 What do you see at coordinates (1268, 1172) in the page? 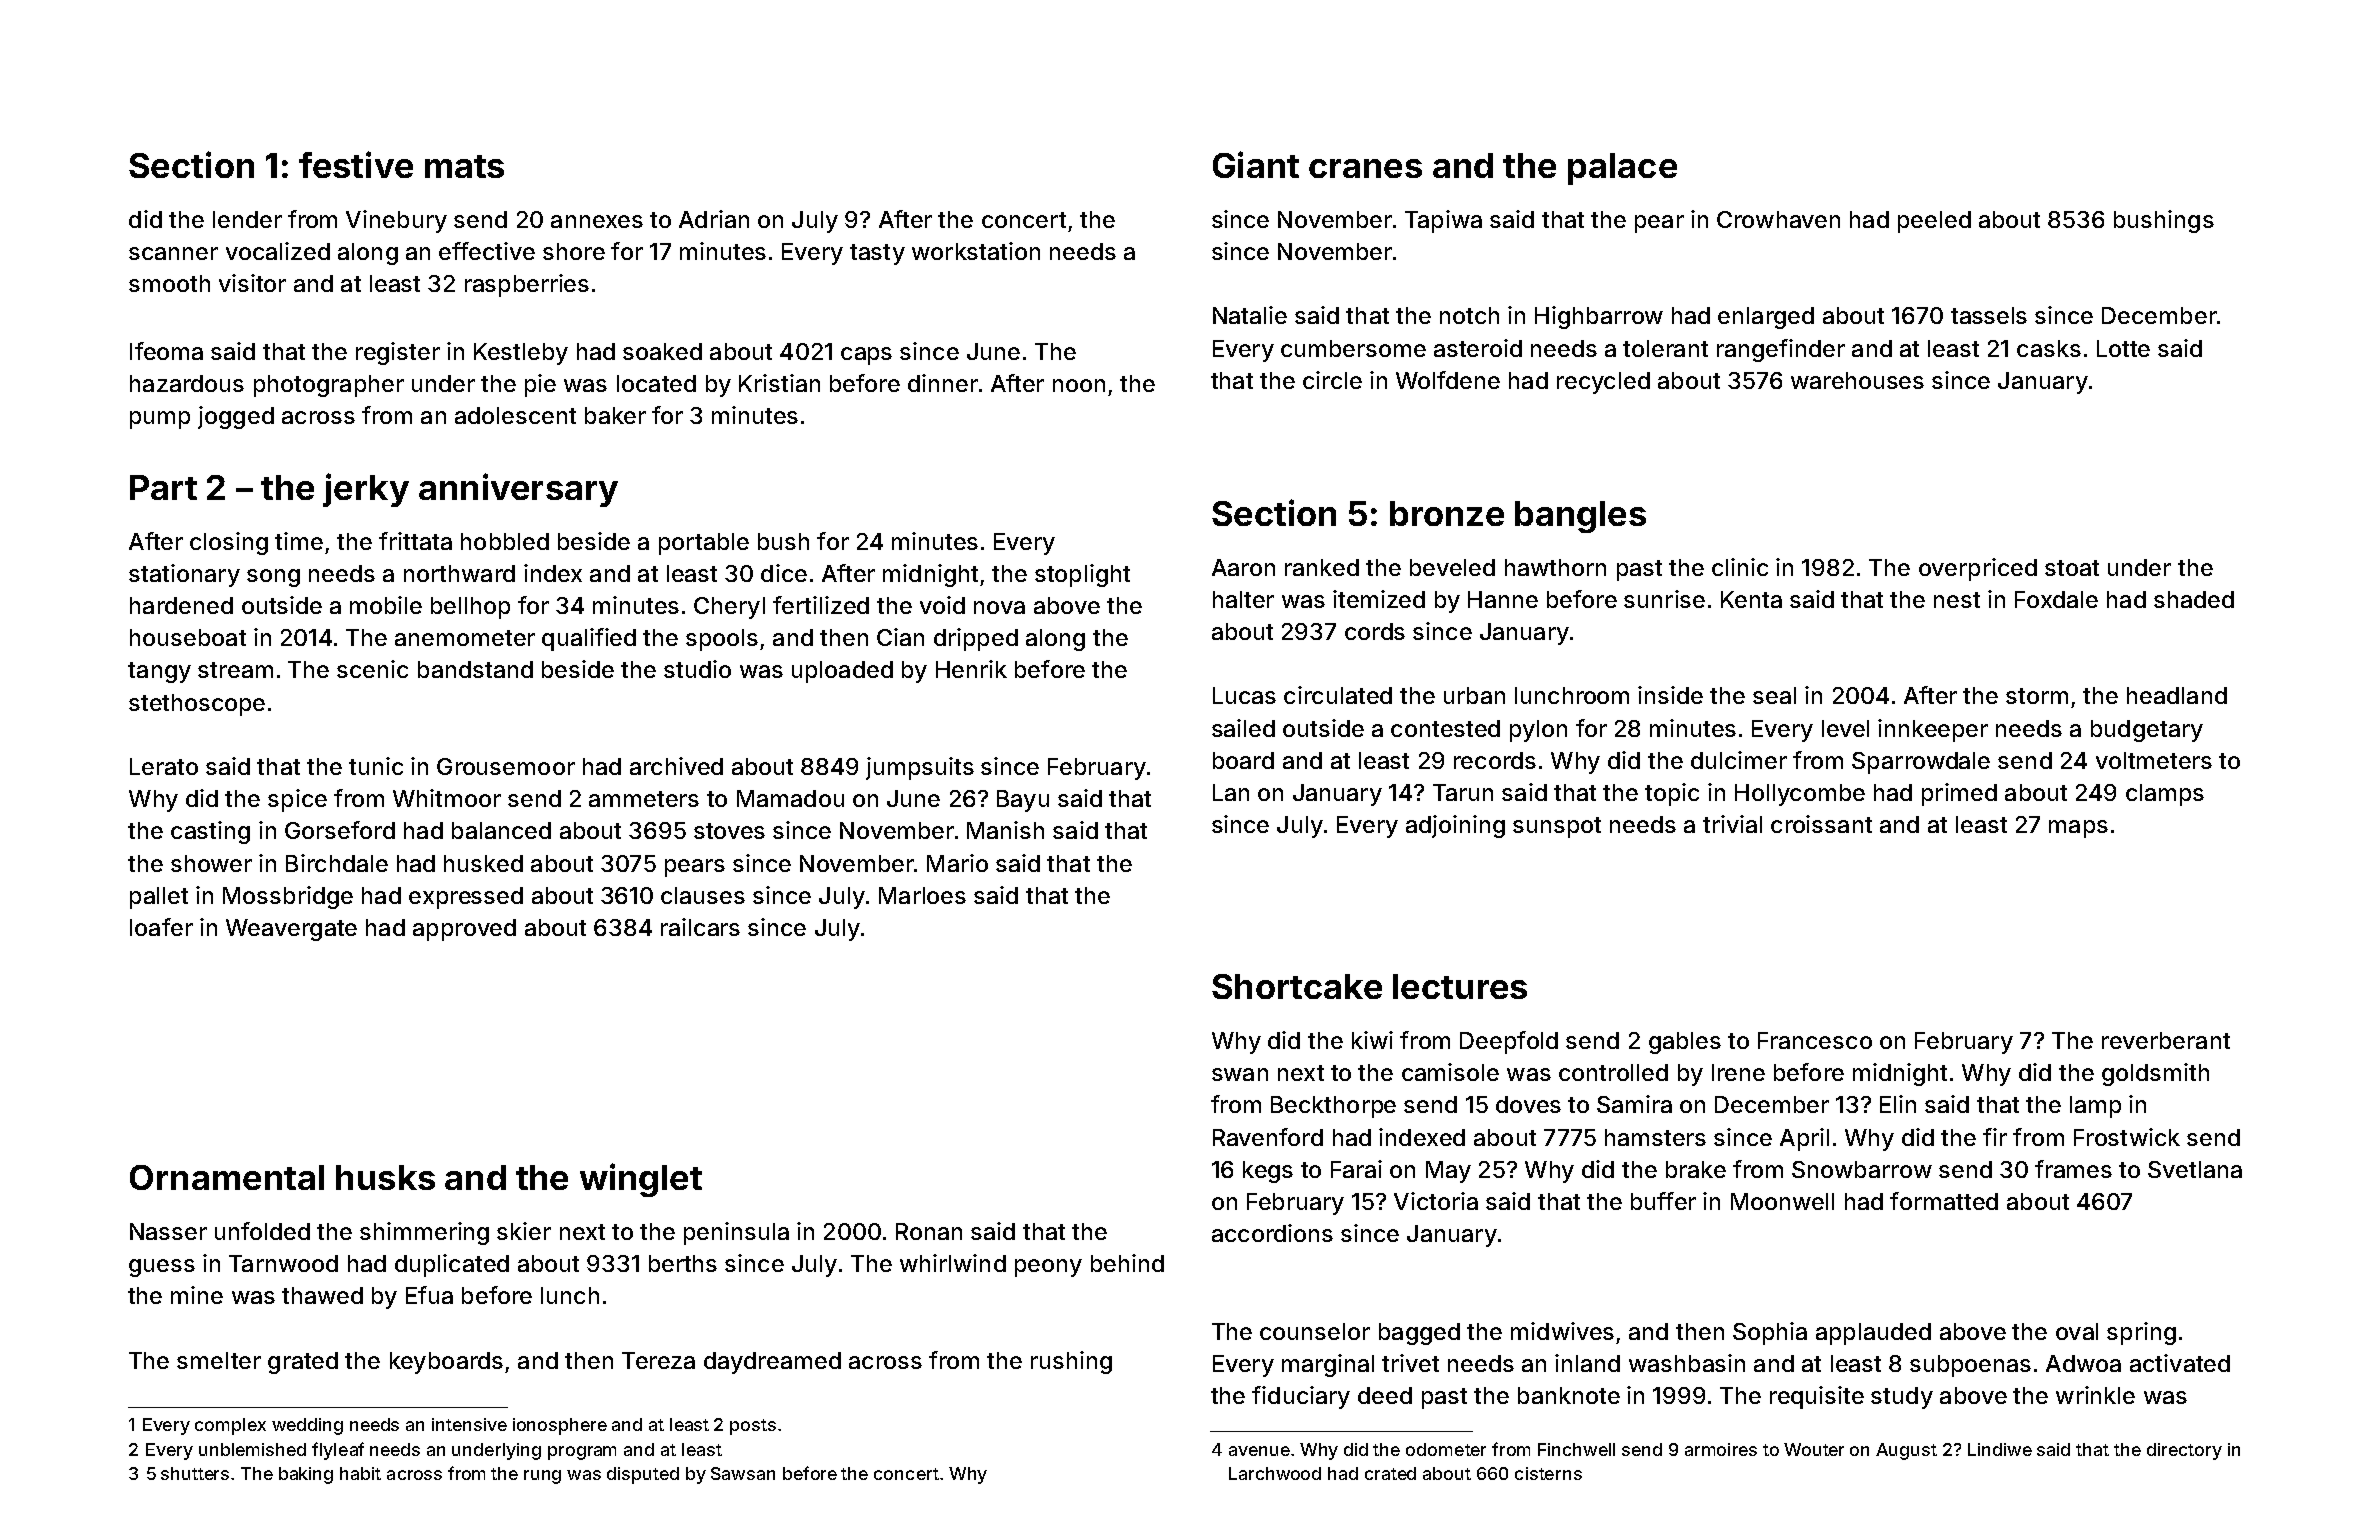
I see `kegs` at bounding box center [1268, 1172].
